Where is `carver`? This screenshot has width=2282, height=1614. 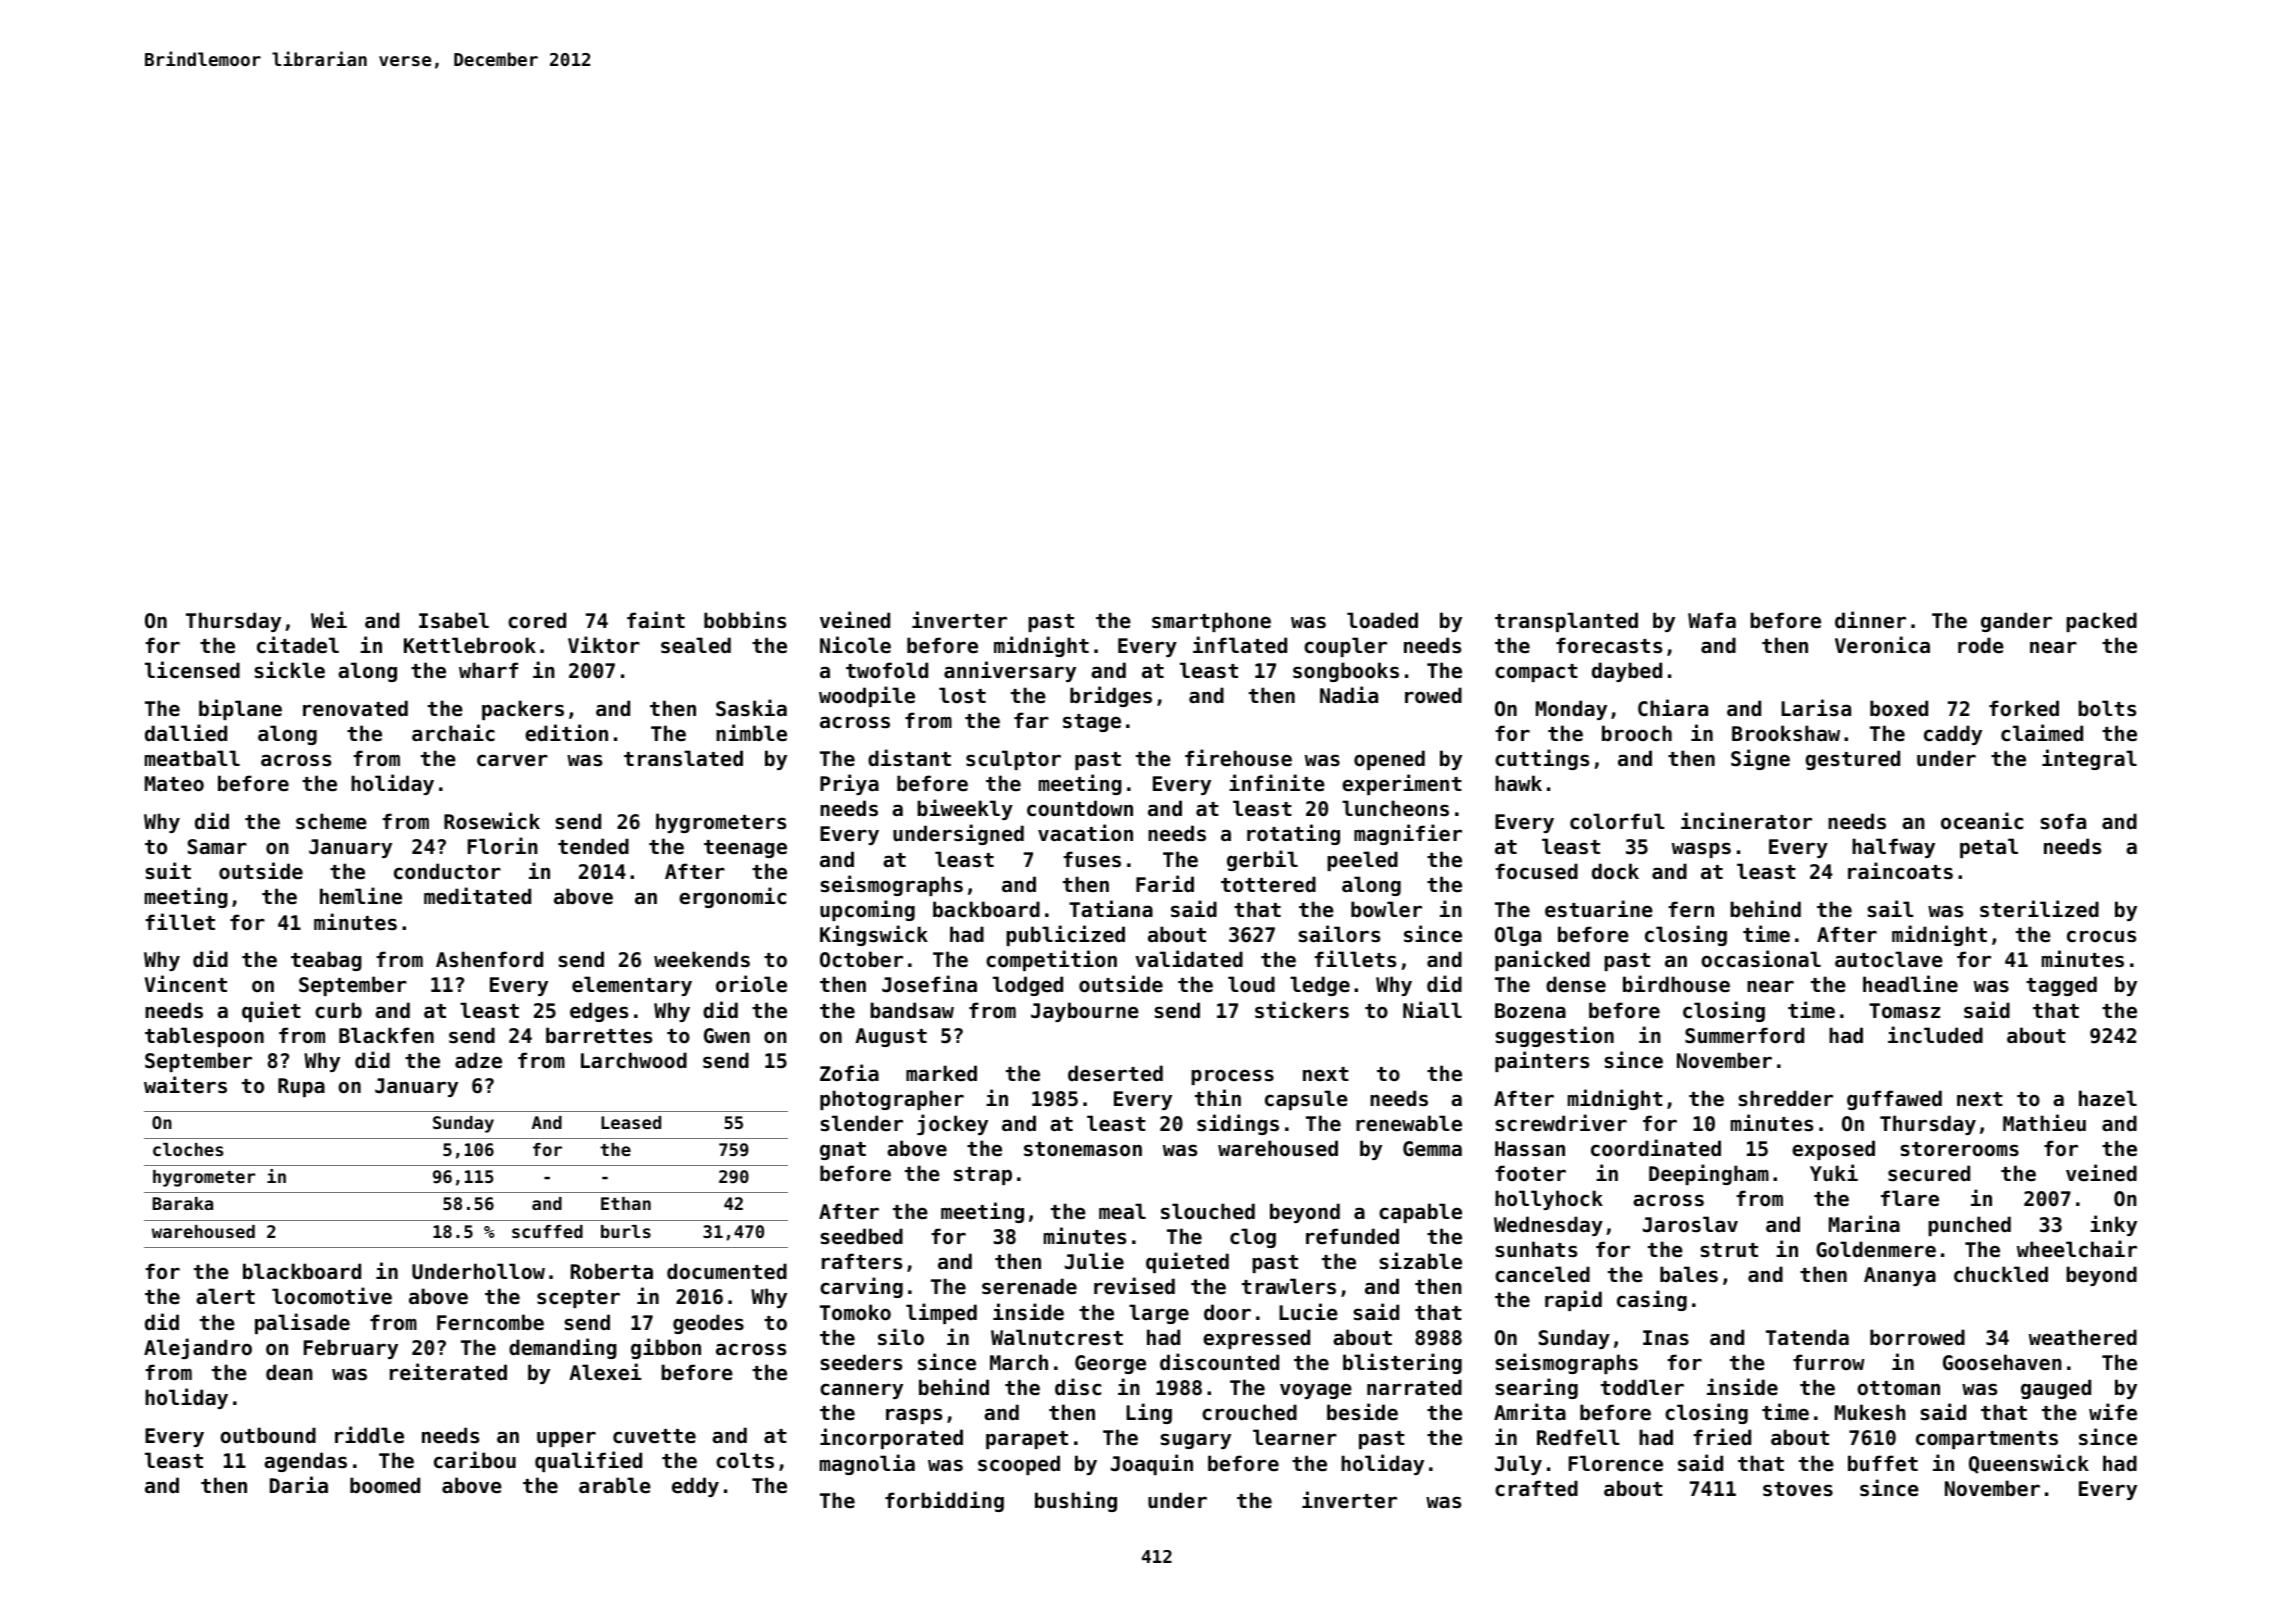 carver is located at coordinates (512, 760).
